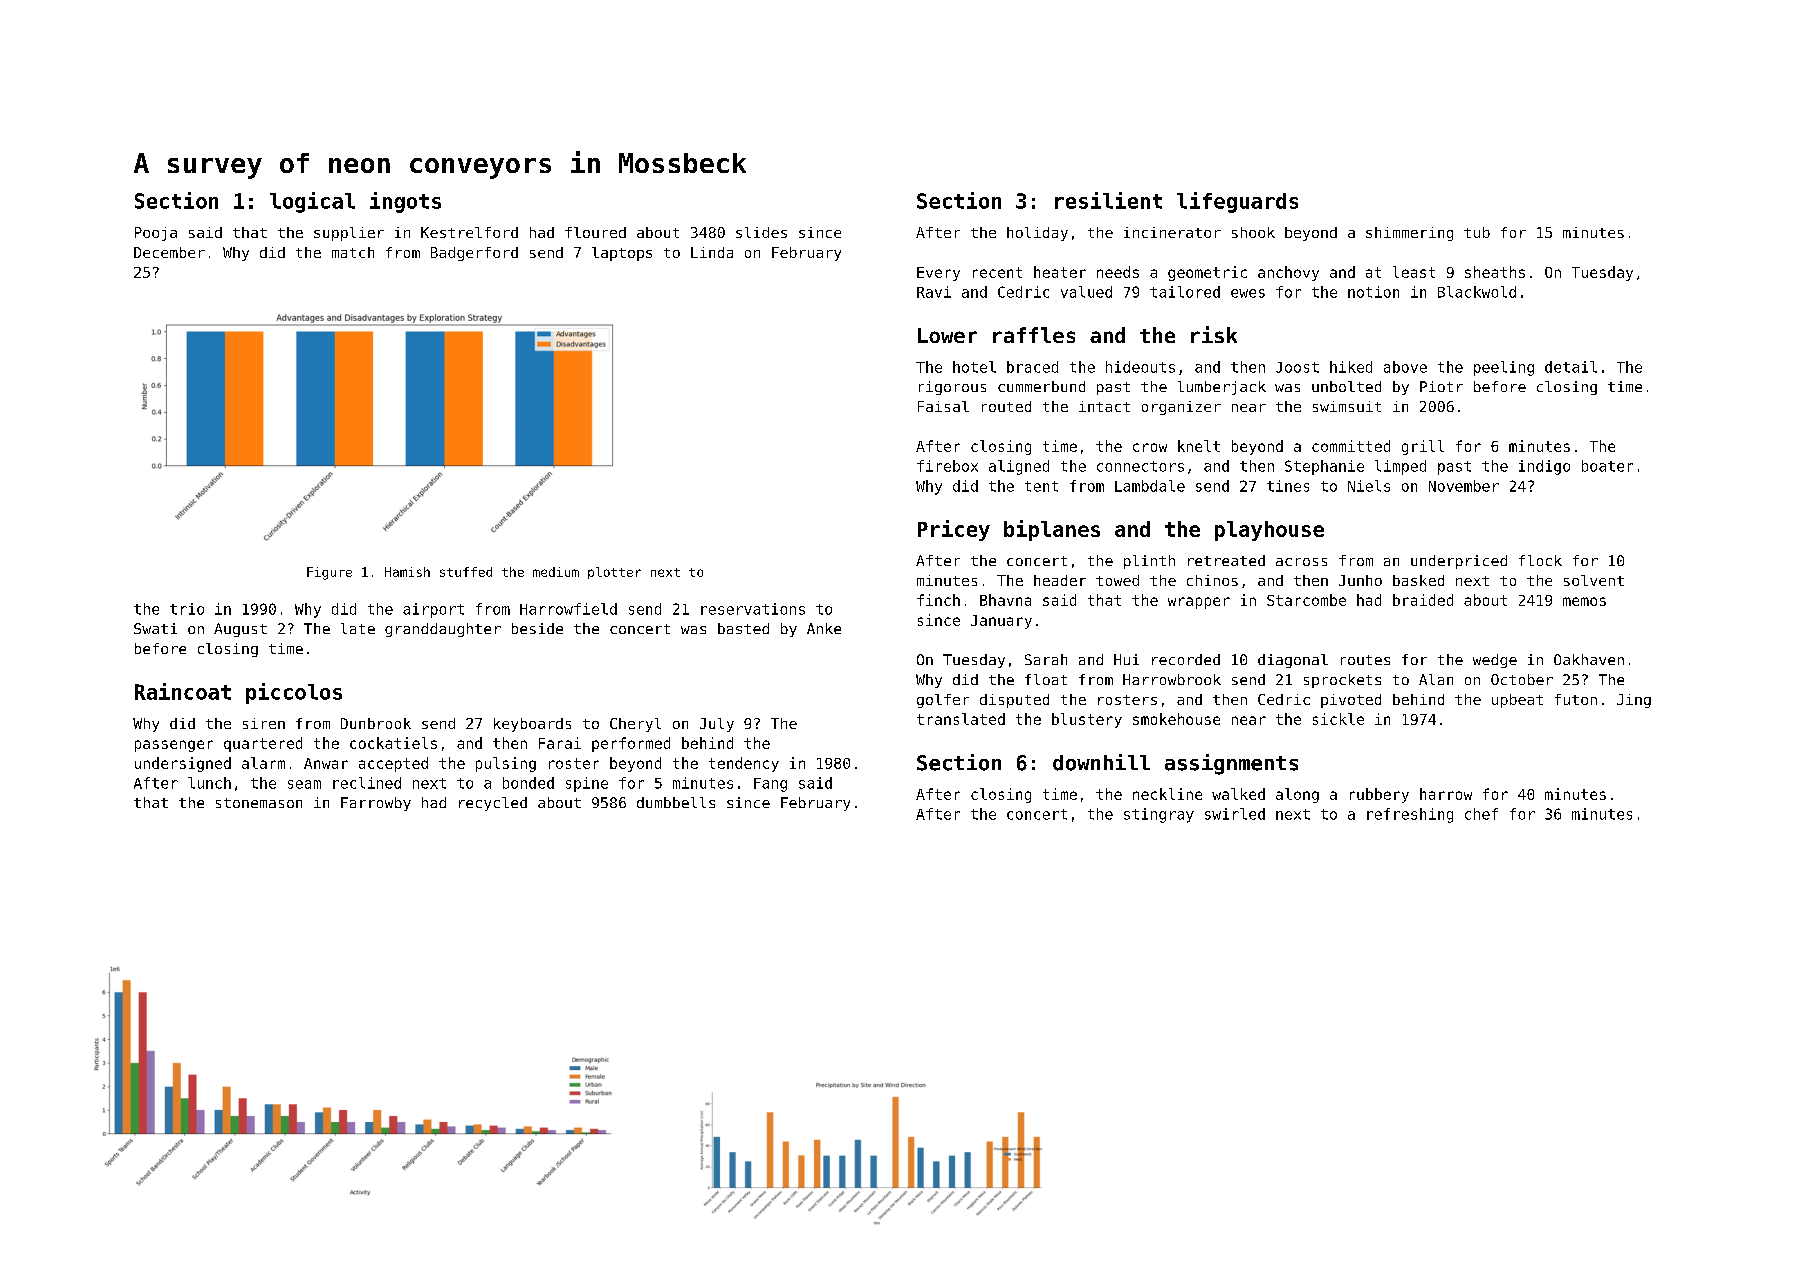 The height and width of the image is (1268, 1793). What do you see at coordinates (353, 252) in the image?
I see `match` at bounding box center [353, 252].
